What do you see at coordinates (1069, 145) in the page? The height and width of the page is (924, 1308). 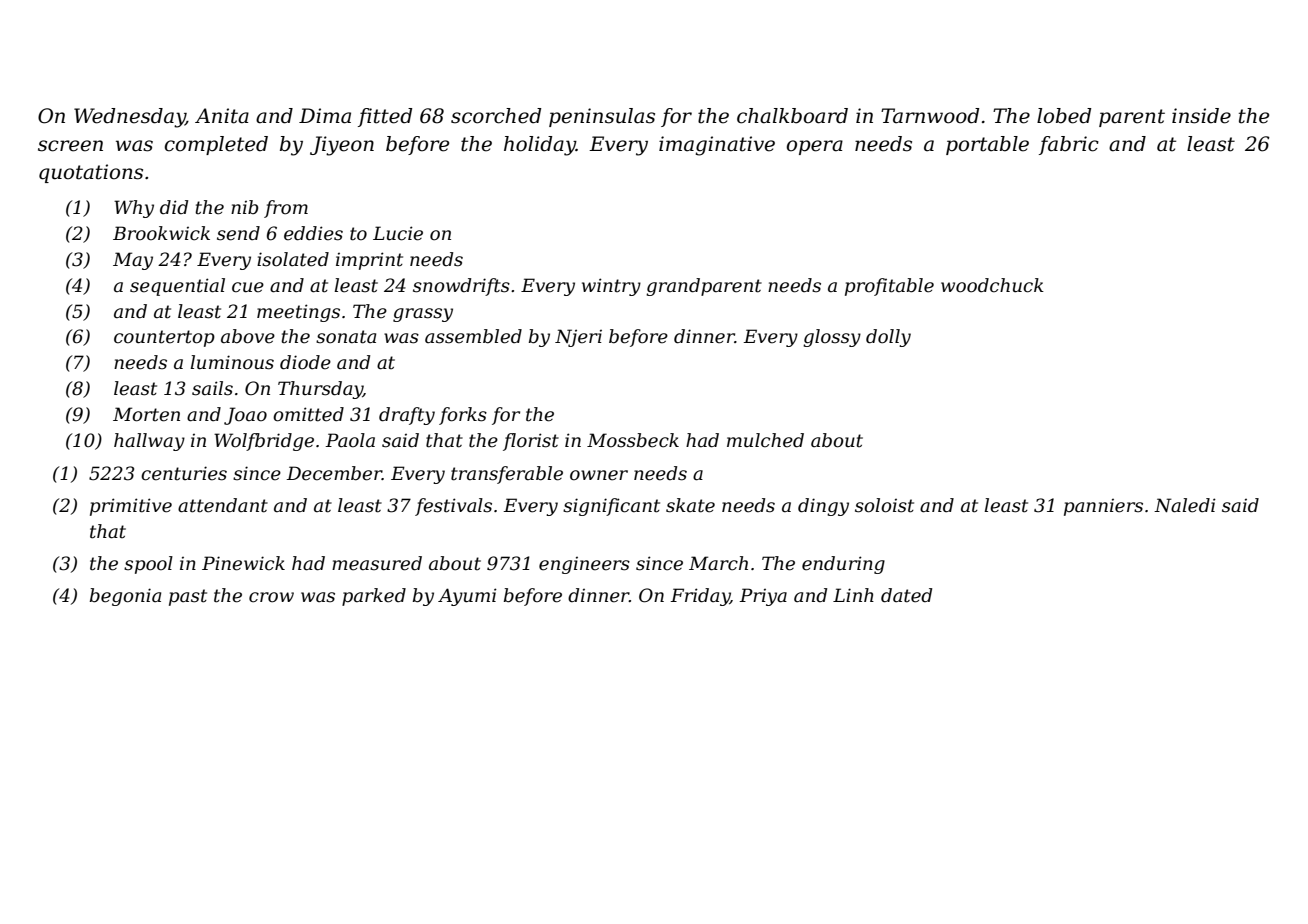 I see `fabric` at bounding box center [1069, 145].
